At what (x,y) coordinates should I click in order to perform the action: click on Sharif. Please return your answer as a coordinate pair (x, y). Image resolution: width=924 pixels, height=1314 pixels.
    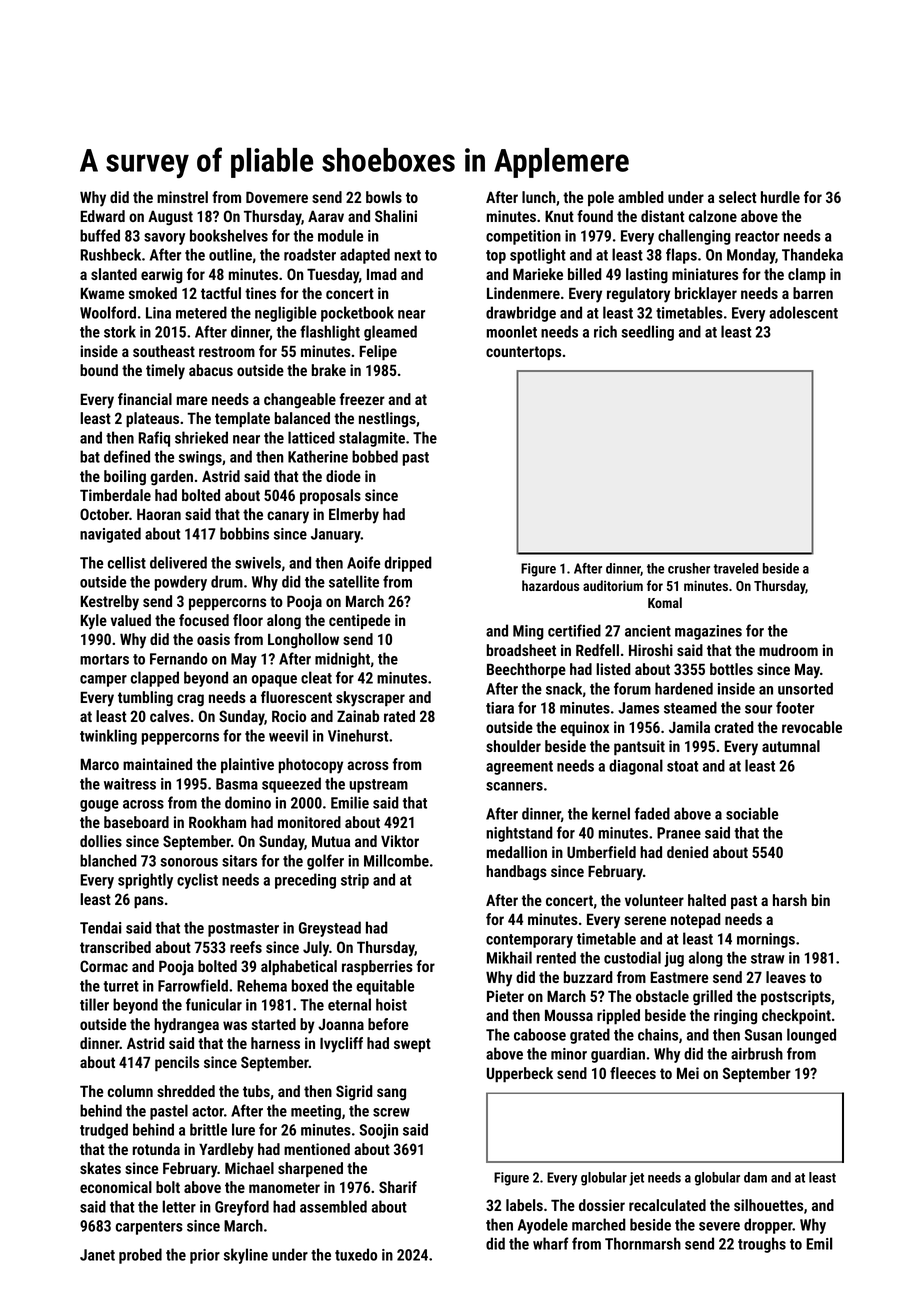
    Looking at the image, I should click on (398, 1187).
